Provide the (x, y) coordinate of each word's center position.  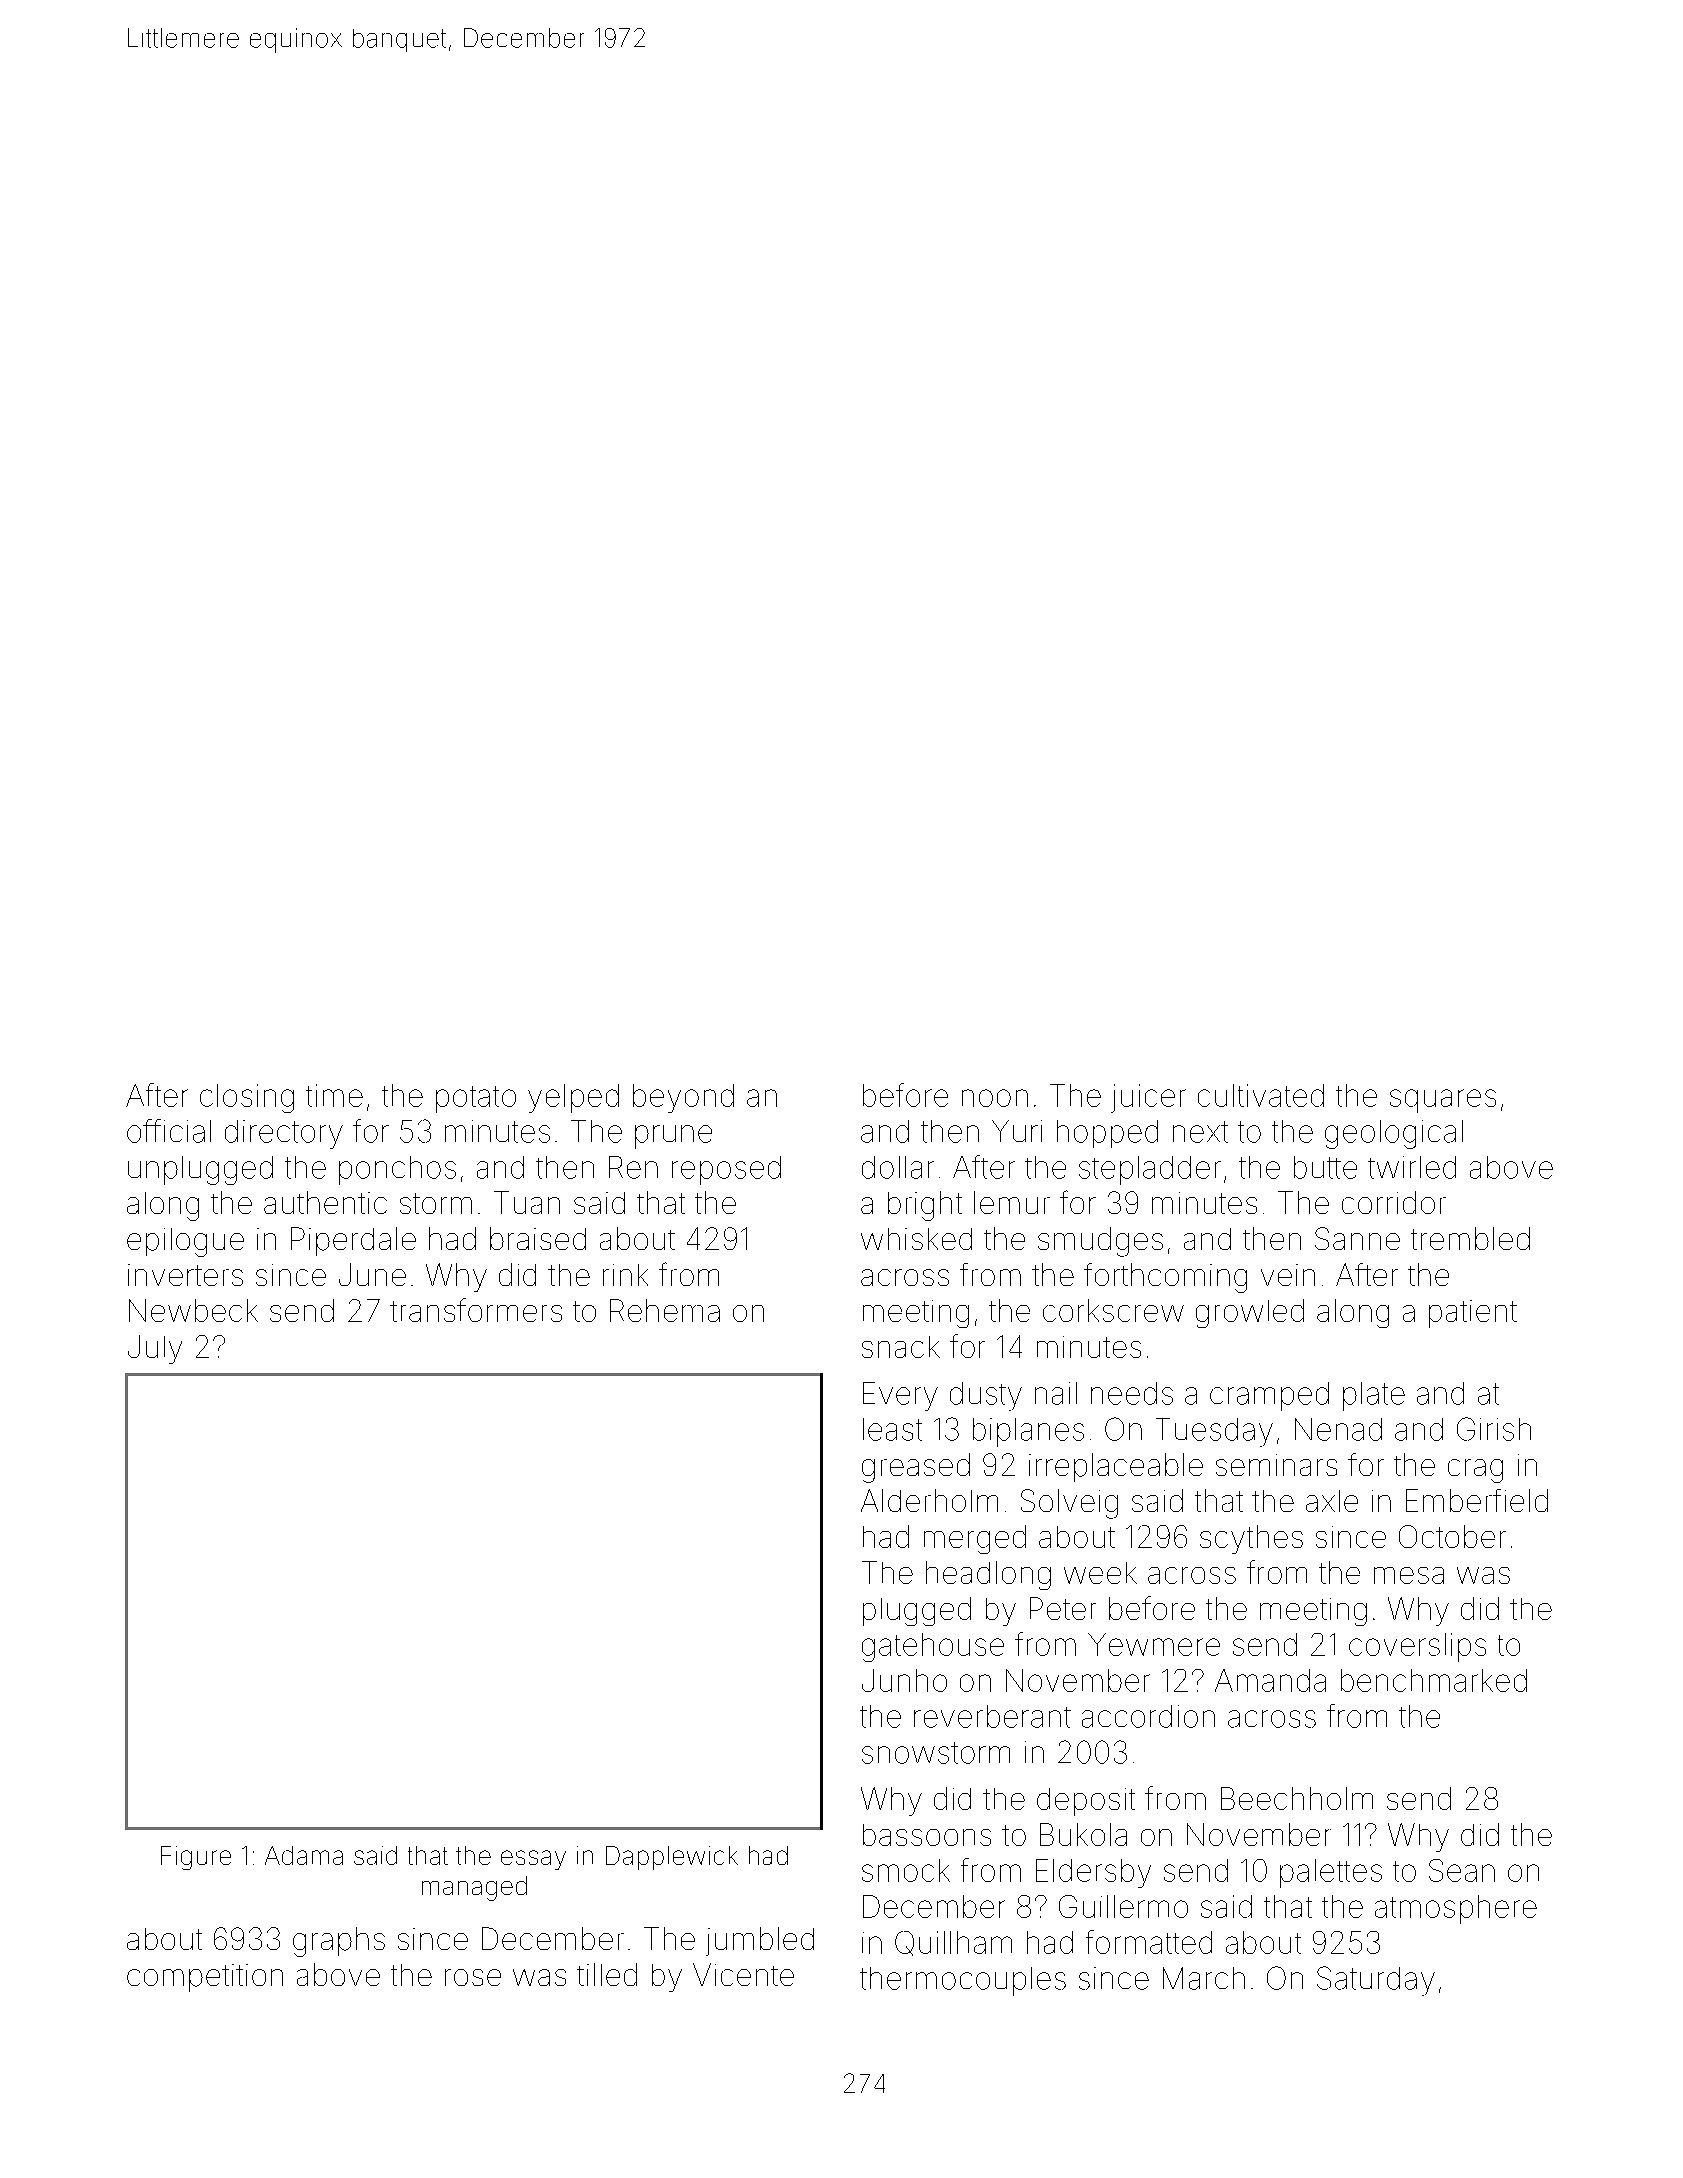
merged (975, 1539)
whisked (916, 1239)
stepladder (1150, 1170)
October (1452, 1536)
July (155, 1349)
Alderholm (929, 1500)
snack (901, 1347)
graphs (339, 1942)
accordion (1148, 1716)
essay (533, 1860)
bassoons (927, 1835)
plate (1374, 1396)
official (169, 1131)
